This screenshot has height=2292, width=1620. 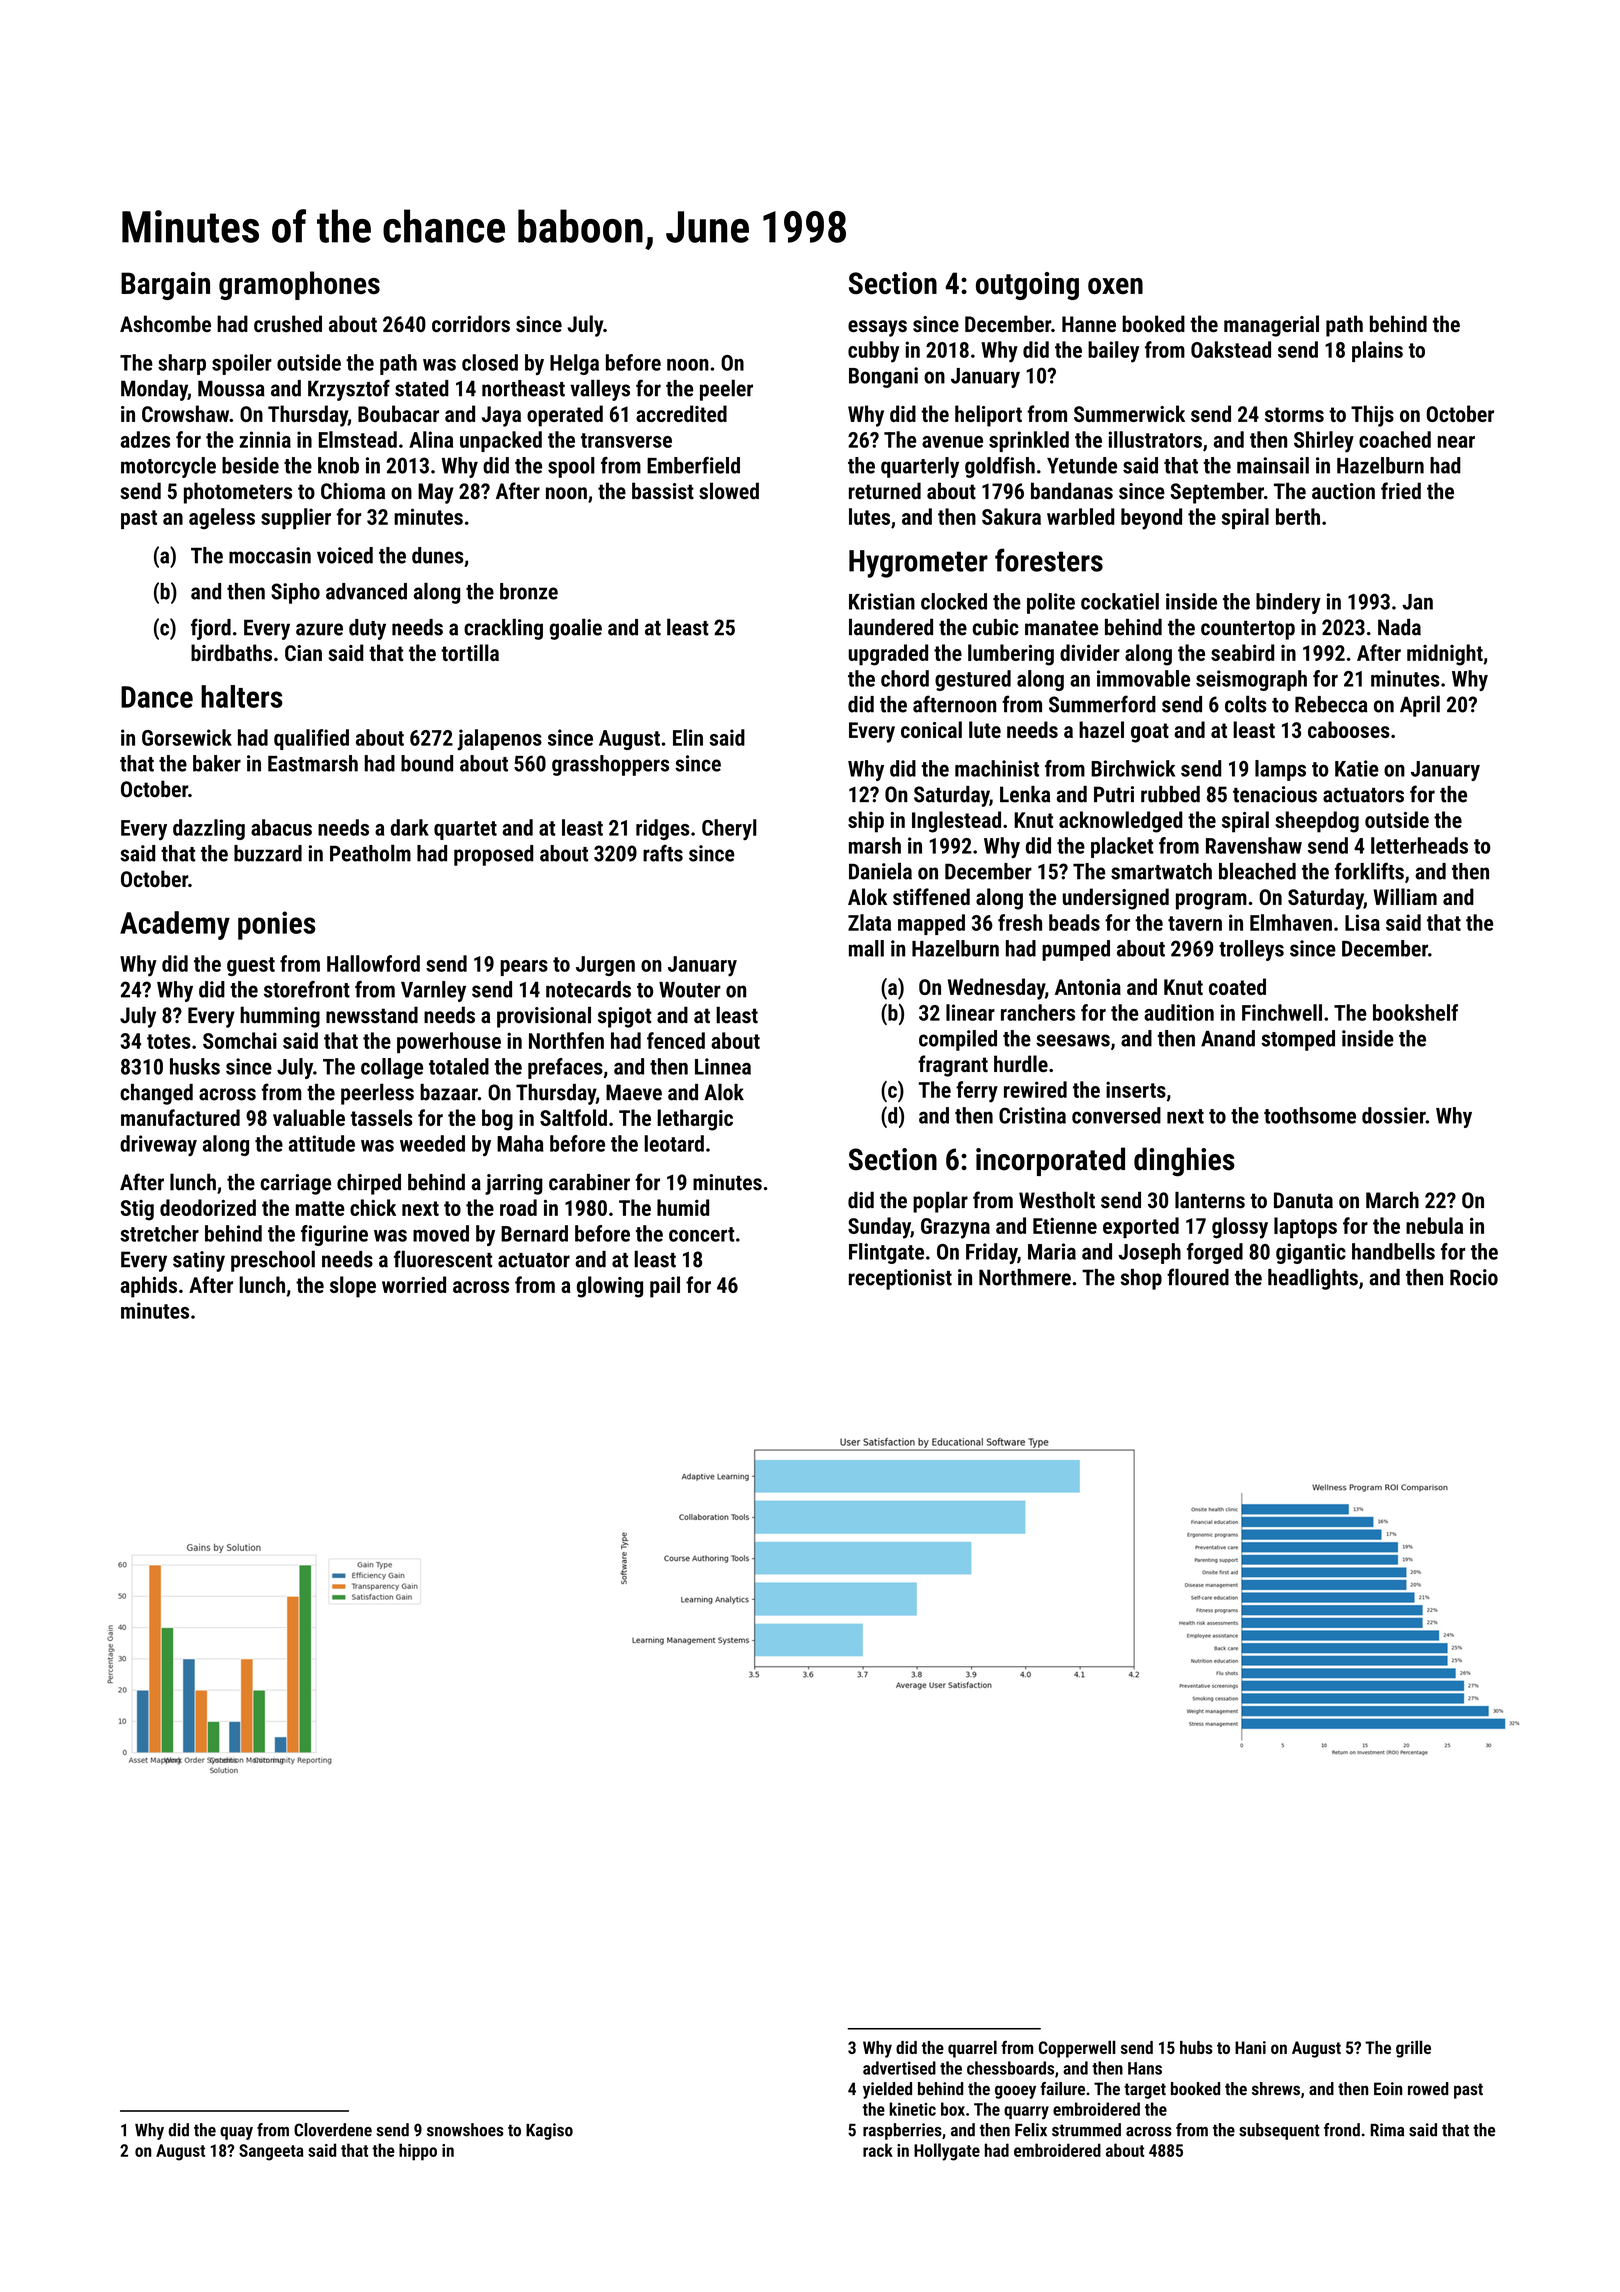 What do you see at coordinates (665, 1287) in the screenshot?
I see `pail` at bounding box center [665, 1287].
